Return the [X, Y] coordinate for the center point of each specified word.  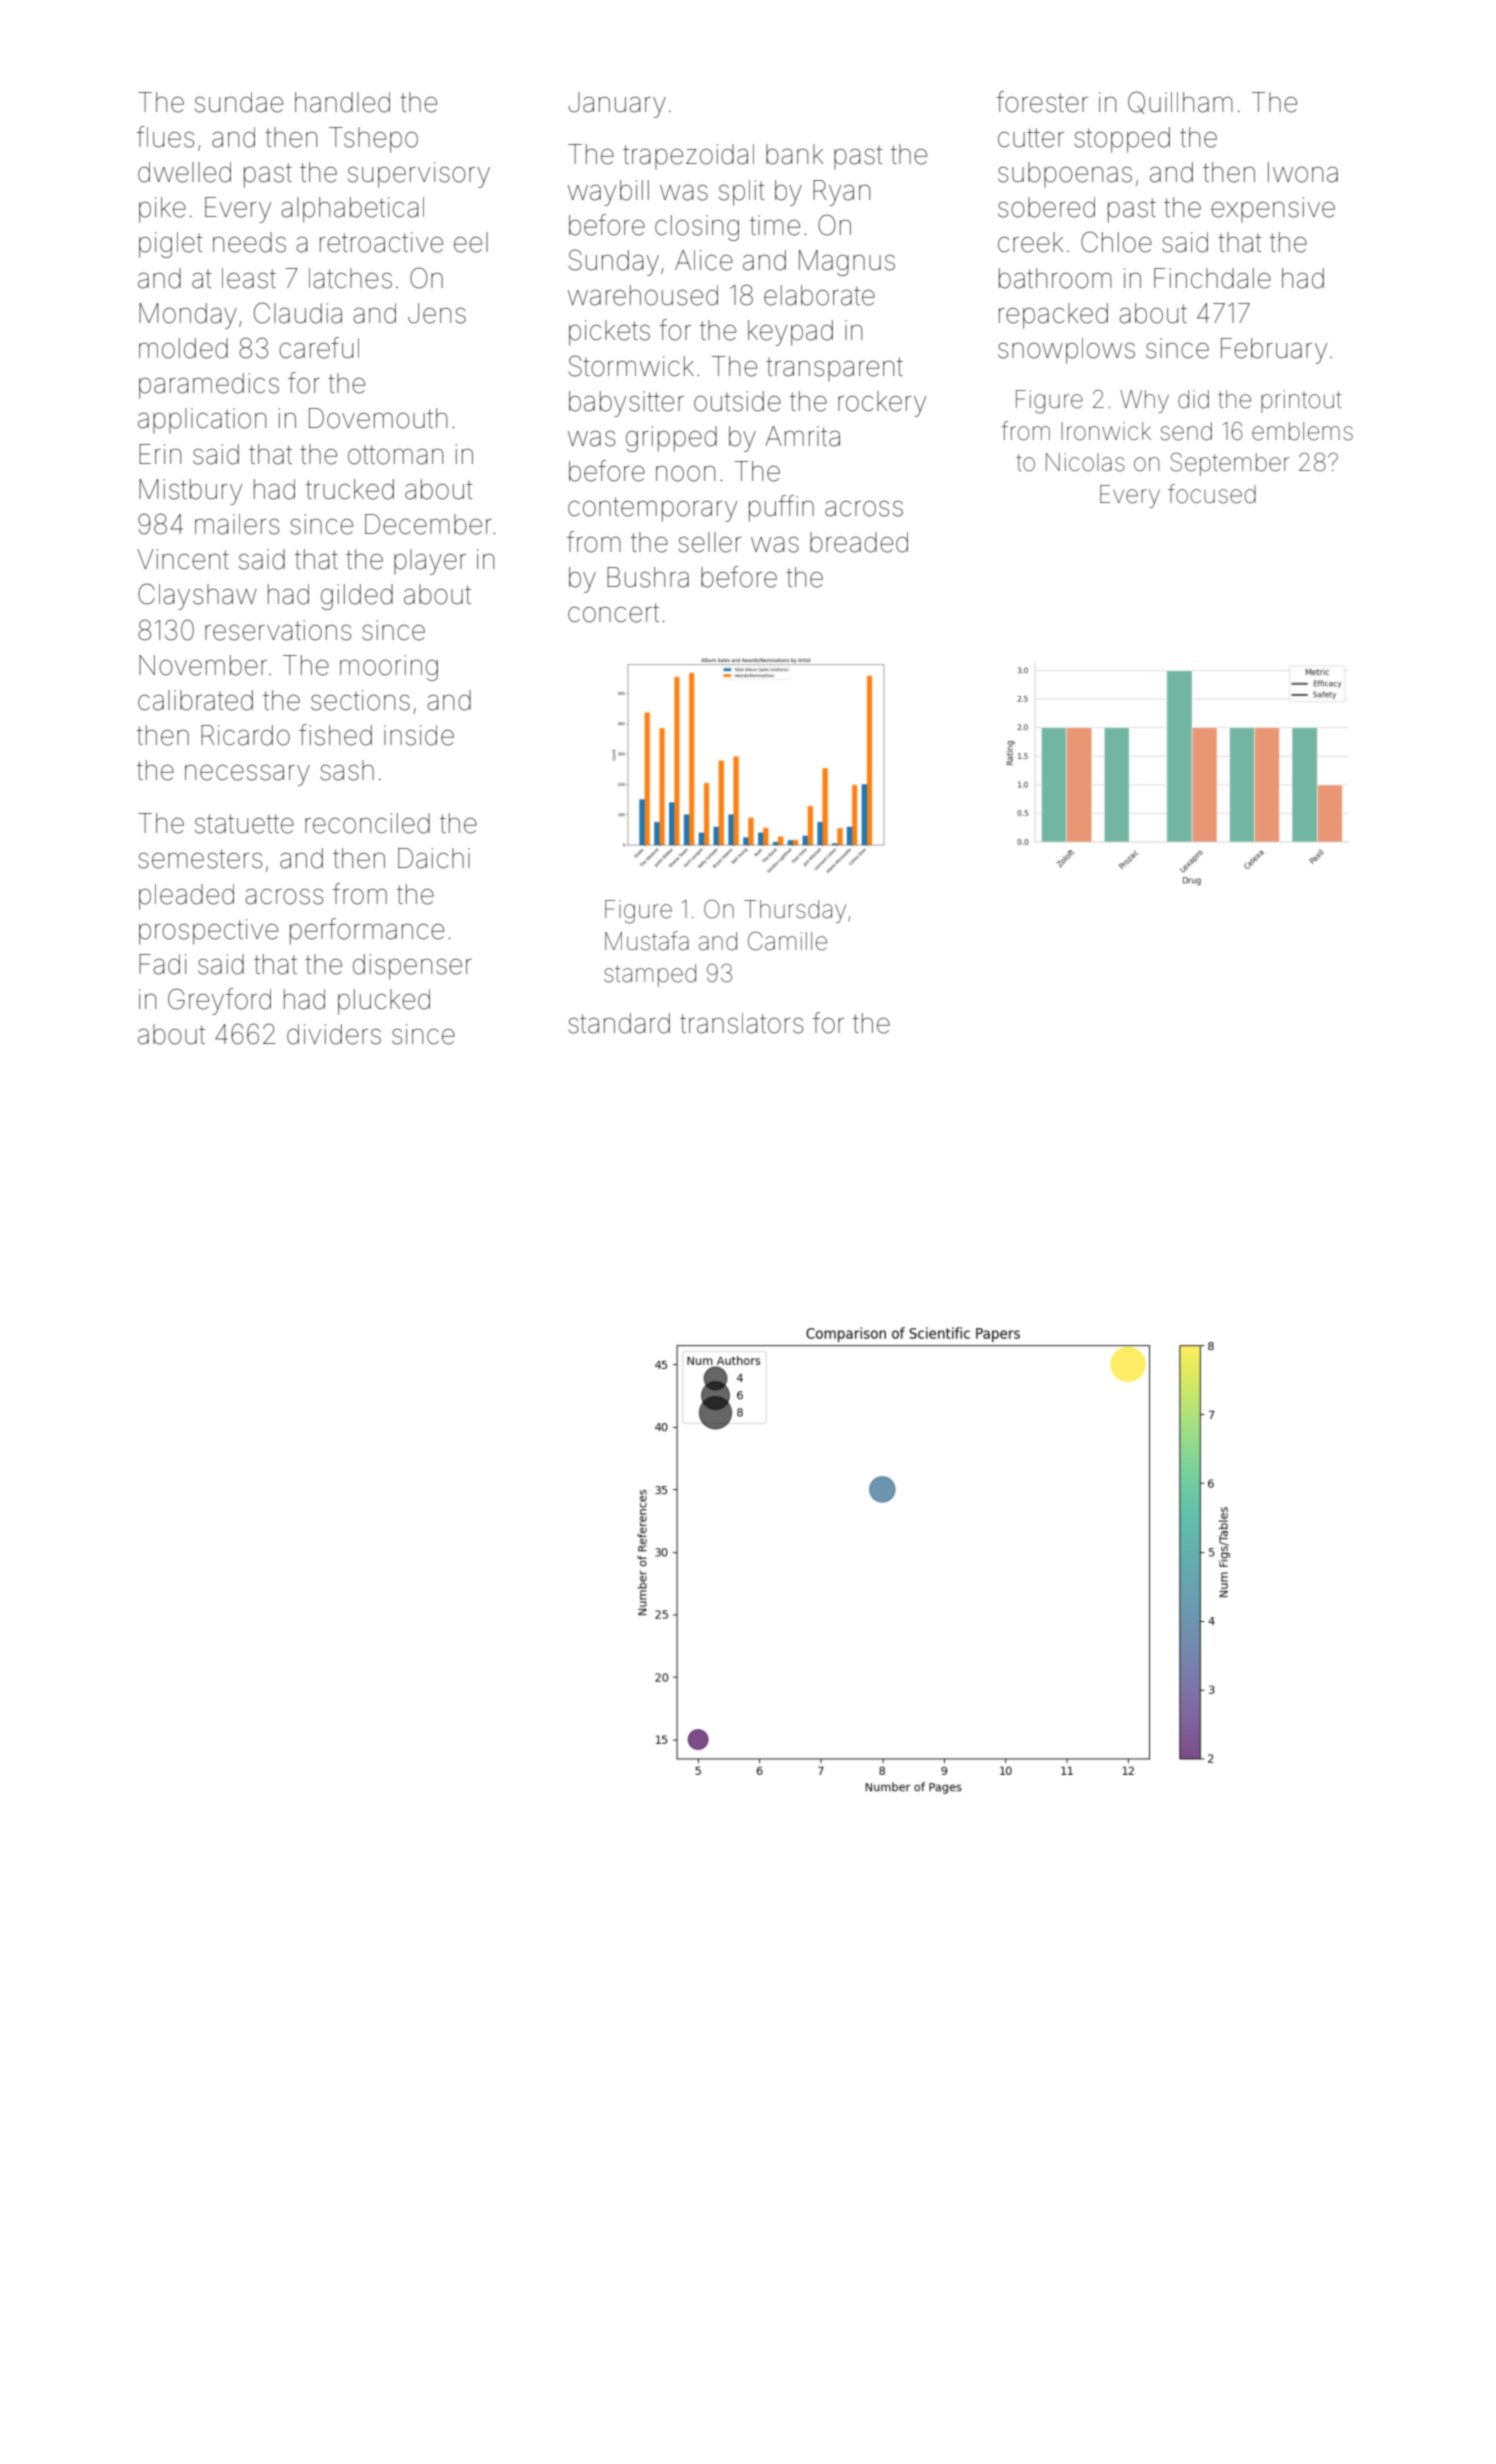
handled [342, 102]
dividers [334, 1034]
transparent [834, 369]
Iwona [1303, 172]
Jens [437, 313]
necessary [247, 775]
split [742, 193]
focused [1212, 494]
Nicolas [1085, 462]
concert [613, 613]
